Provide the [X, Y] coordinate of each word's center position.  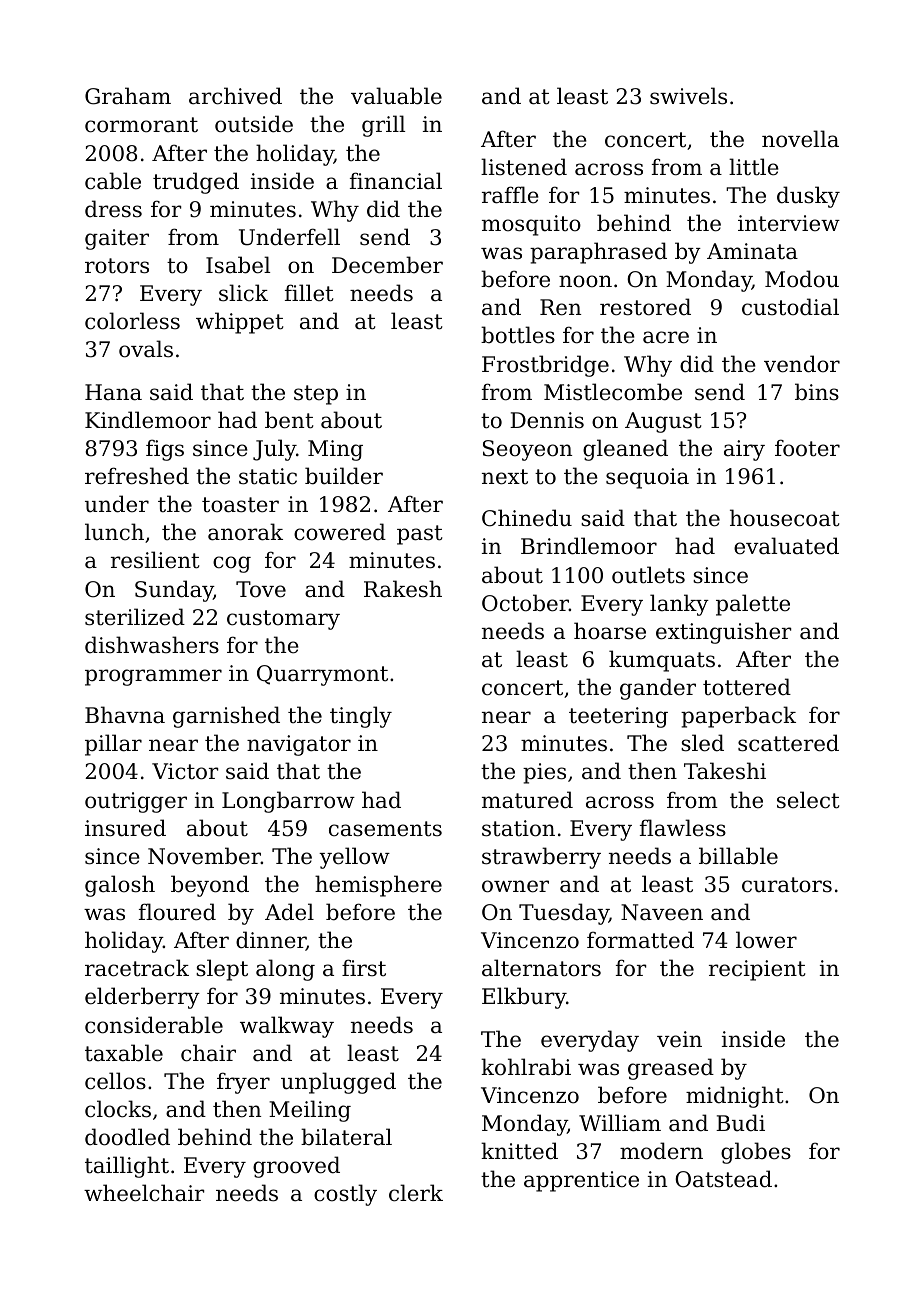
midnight [735, 1097]
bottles [518, 335]
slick [243, 293]
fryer [243, 1083]
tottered [747, 687]
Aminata [752, 251]
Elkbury [524, 998]
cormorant [141, 125]
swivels [688, 96]
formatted [640, 940]
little [754, 167]
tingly [361, 717]
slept [222, 970]
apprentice [581, 1181]
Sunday [174, 591]
